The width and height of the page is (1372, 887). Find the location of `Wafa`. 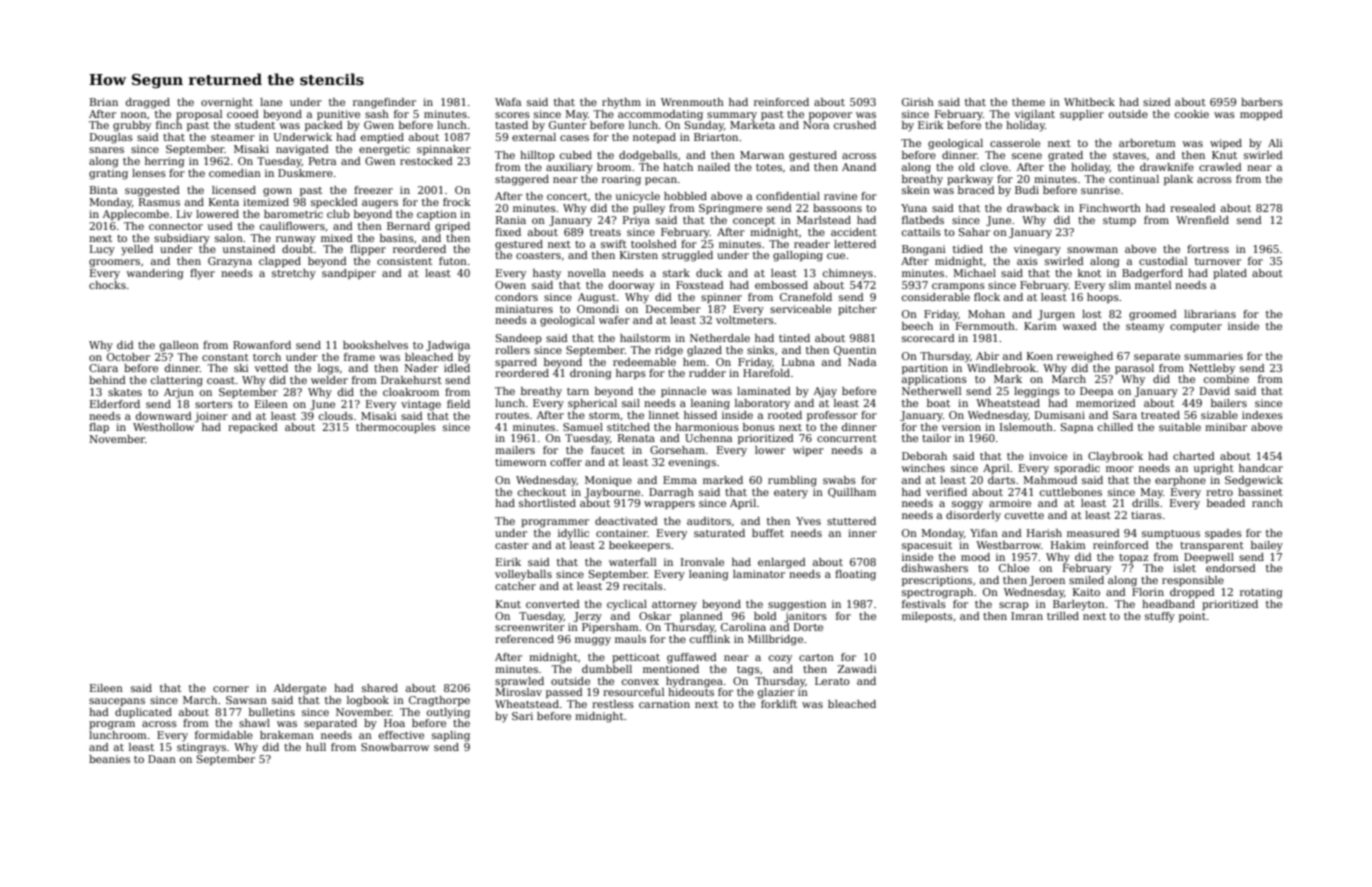

Wafa is located at coordinates (508, 102).
